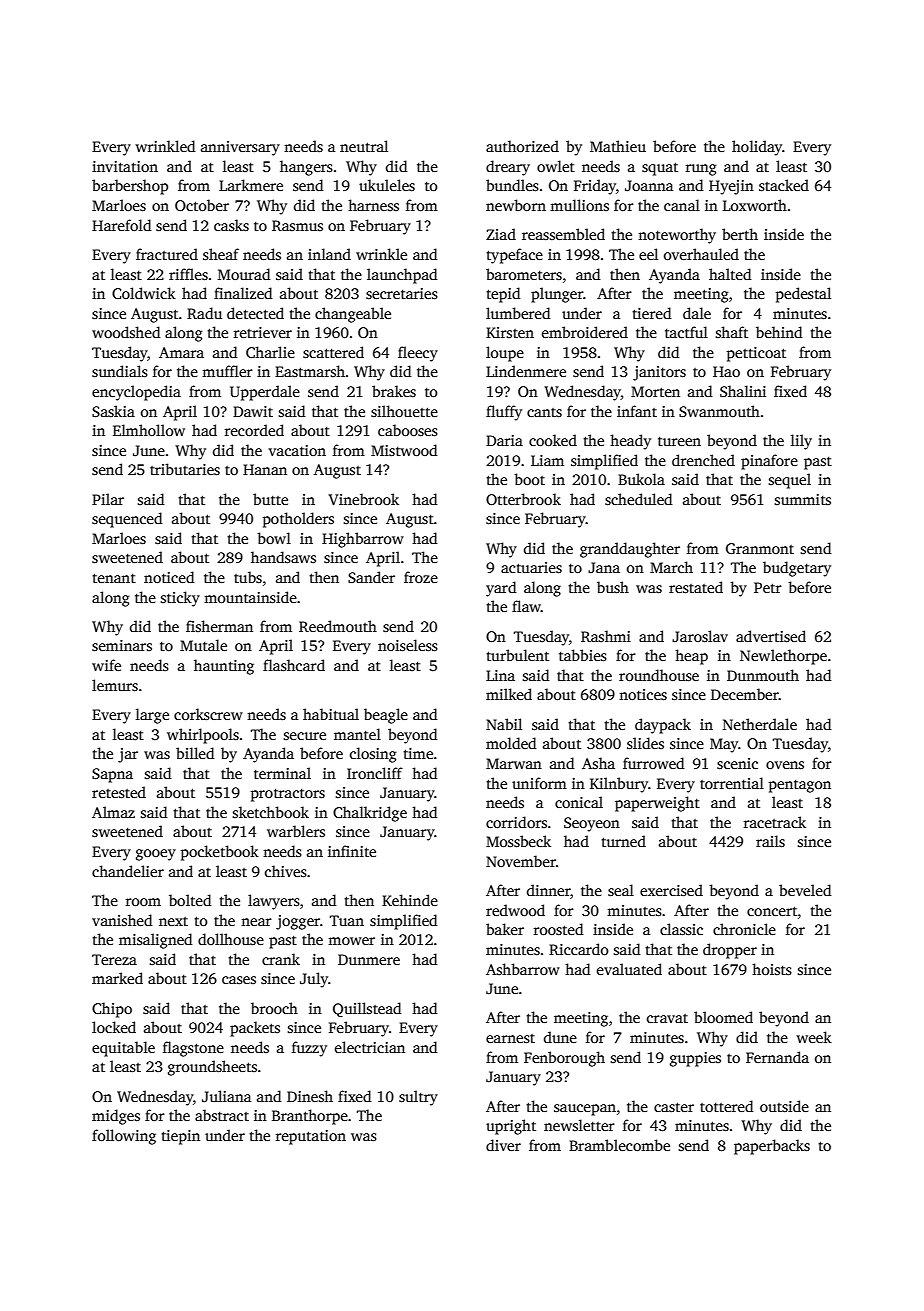  I want to click on caster, so click(674, 1107).
